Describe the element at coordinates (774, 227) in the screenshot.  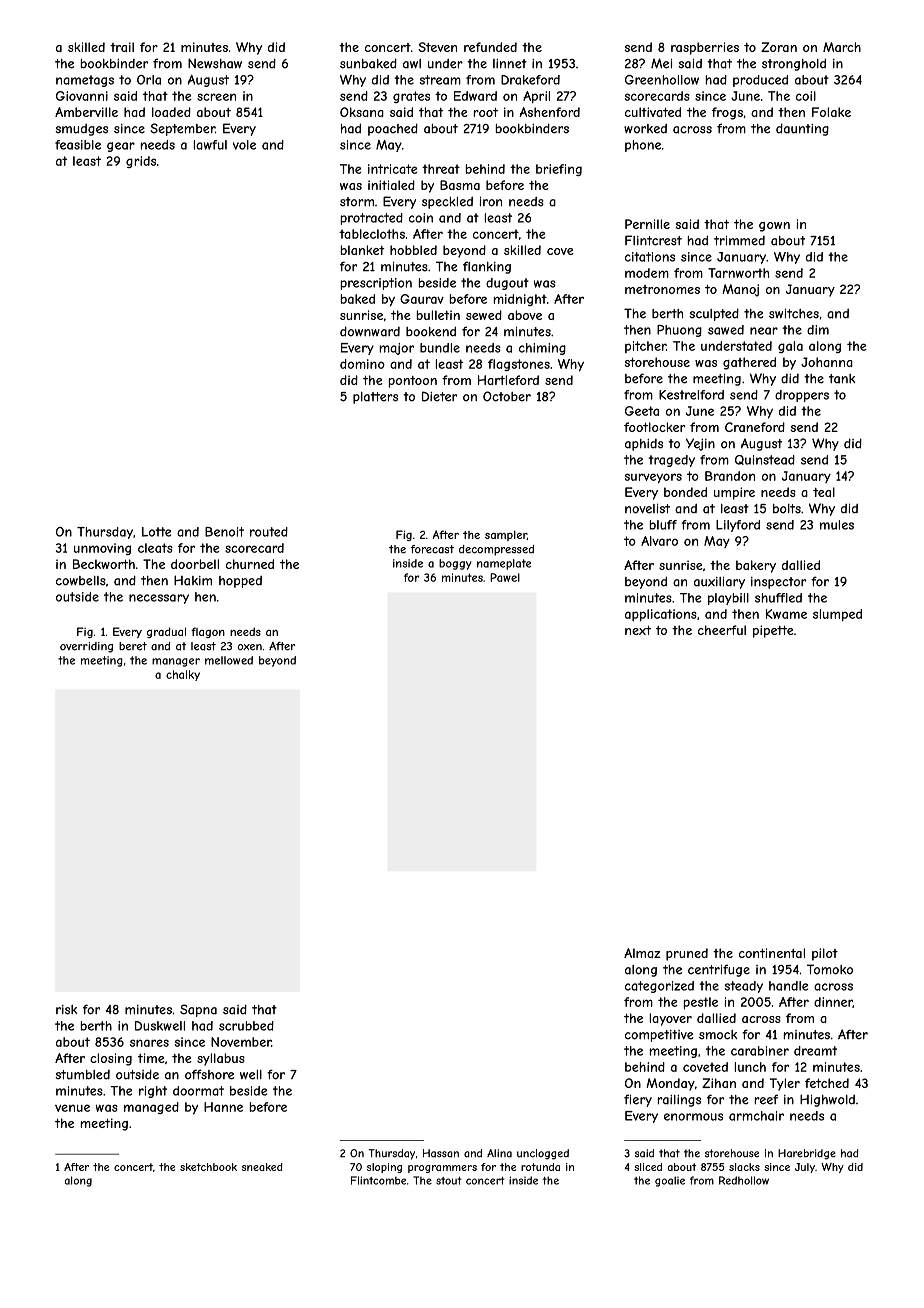
I see `gown` at that location.
